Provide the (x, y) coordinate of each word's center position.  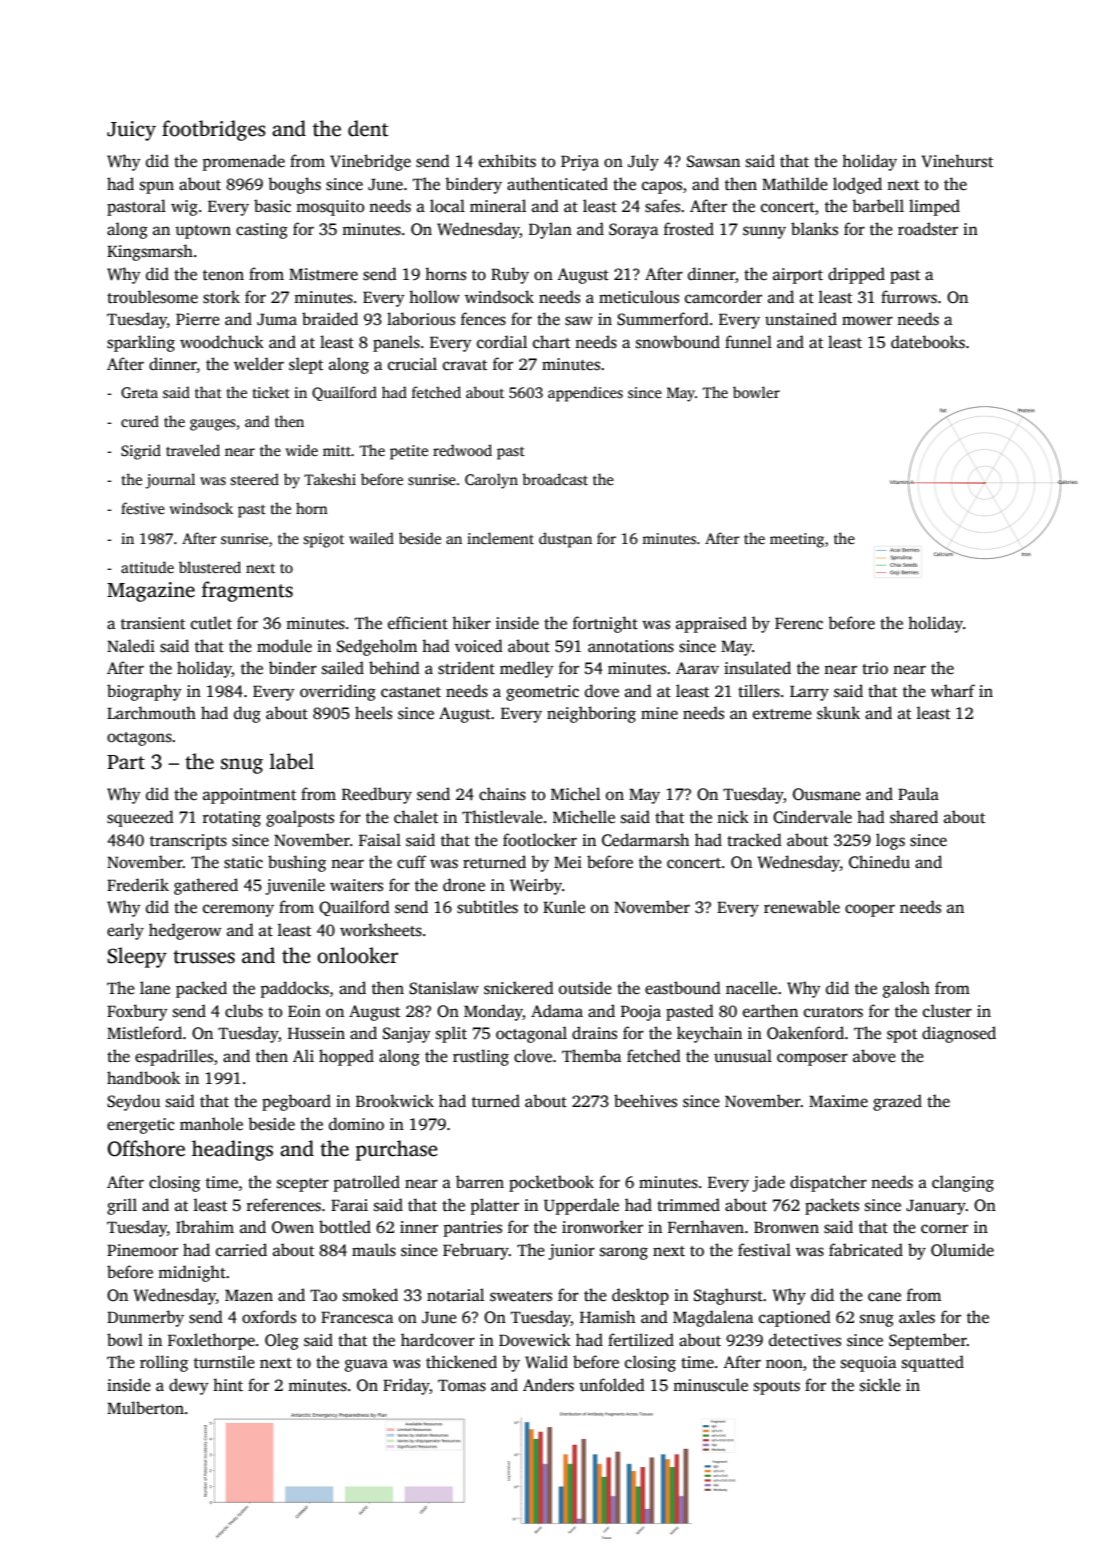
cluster (947, 1011)
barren (480, 1181)
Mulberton (145, 1407)
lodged (857, 185)
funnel (748, 341)
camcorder (723, 297)
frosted (689, 229)
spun (157, 187)
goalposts (300, 818)
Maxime (838, 1101)
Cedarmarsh (645, 840)
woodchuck (222, 342)
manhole (211, 1123)
